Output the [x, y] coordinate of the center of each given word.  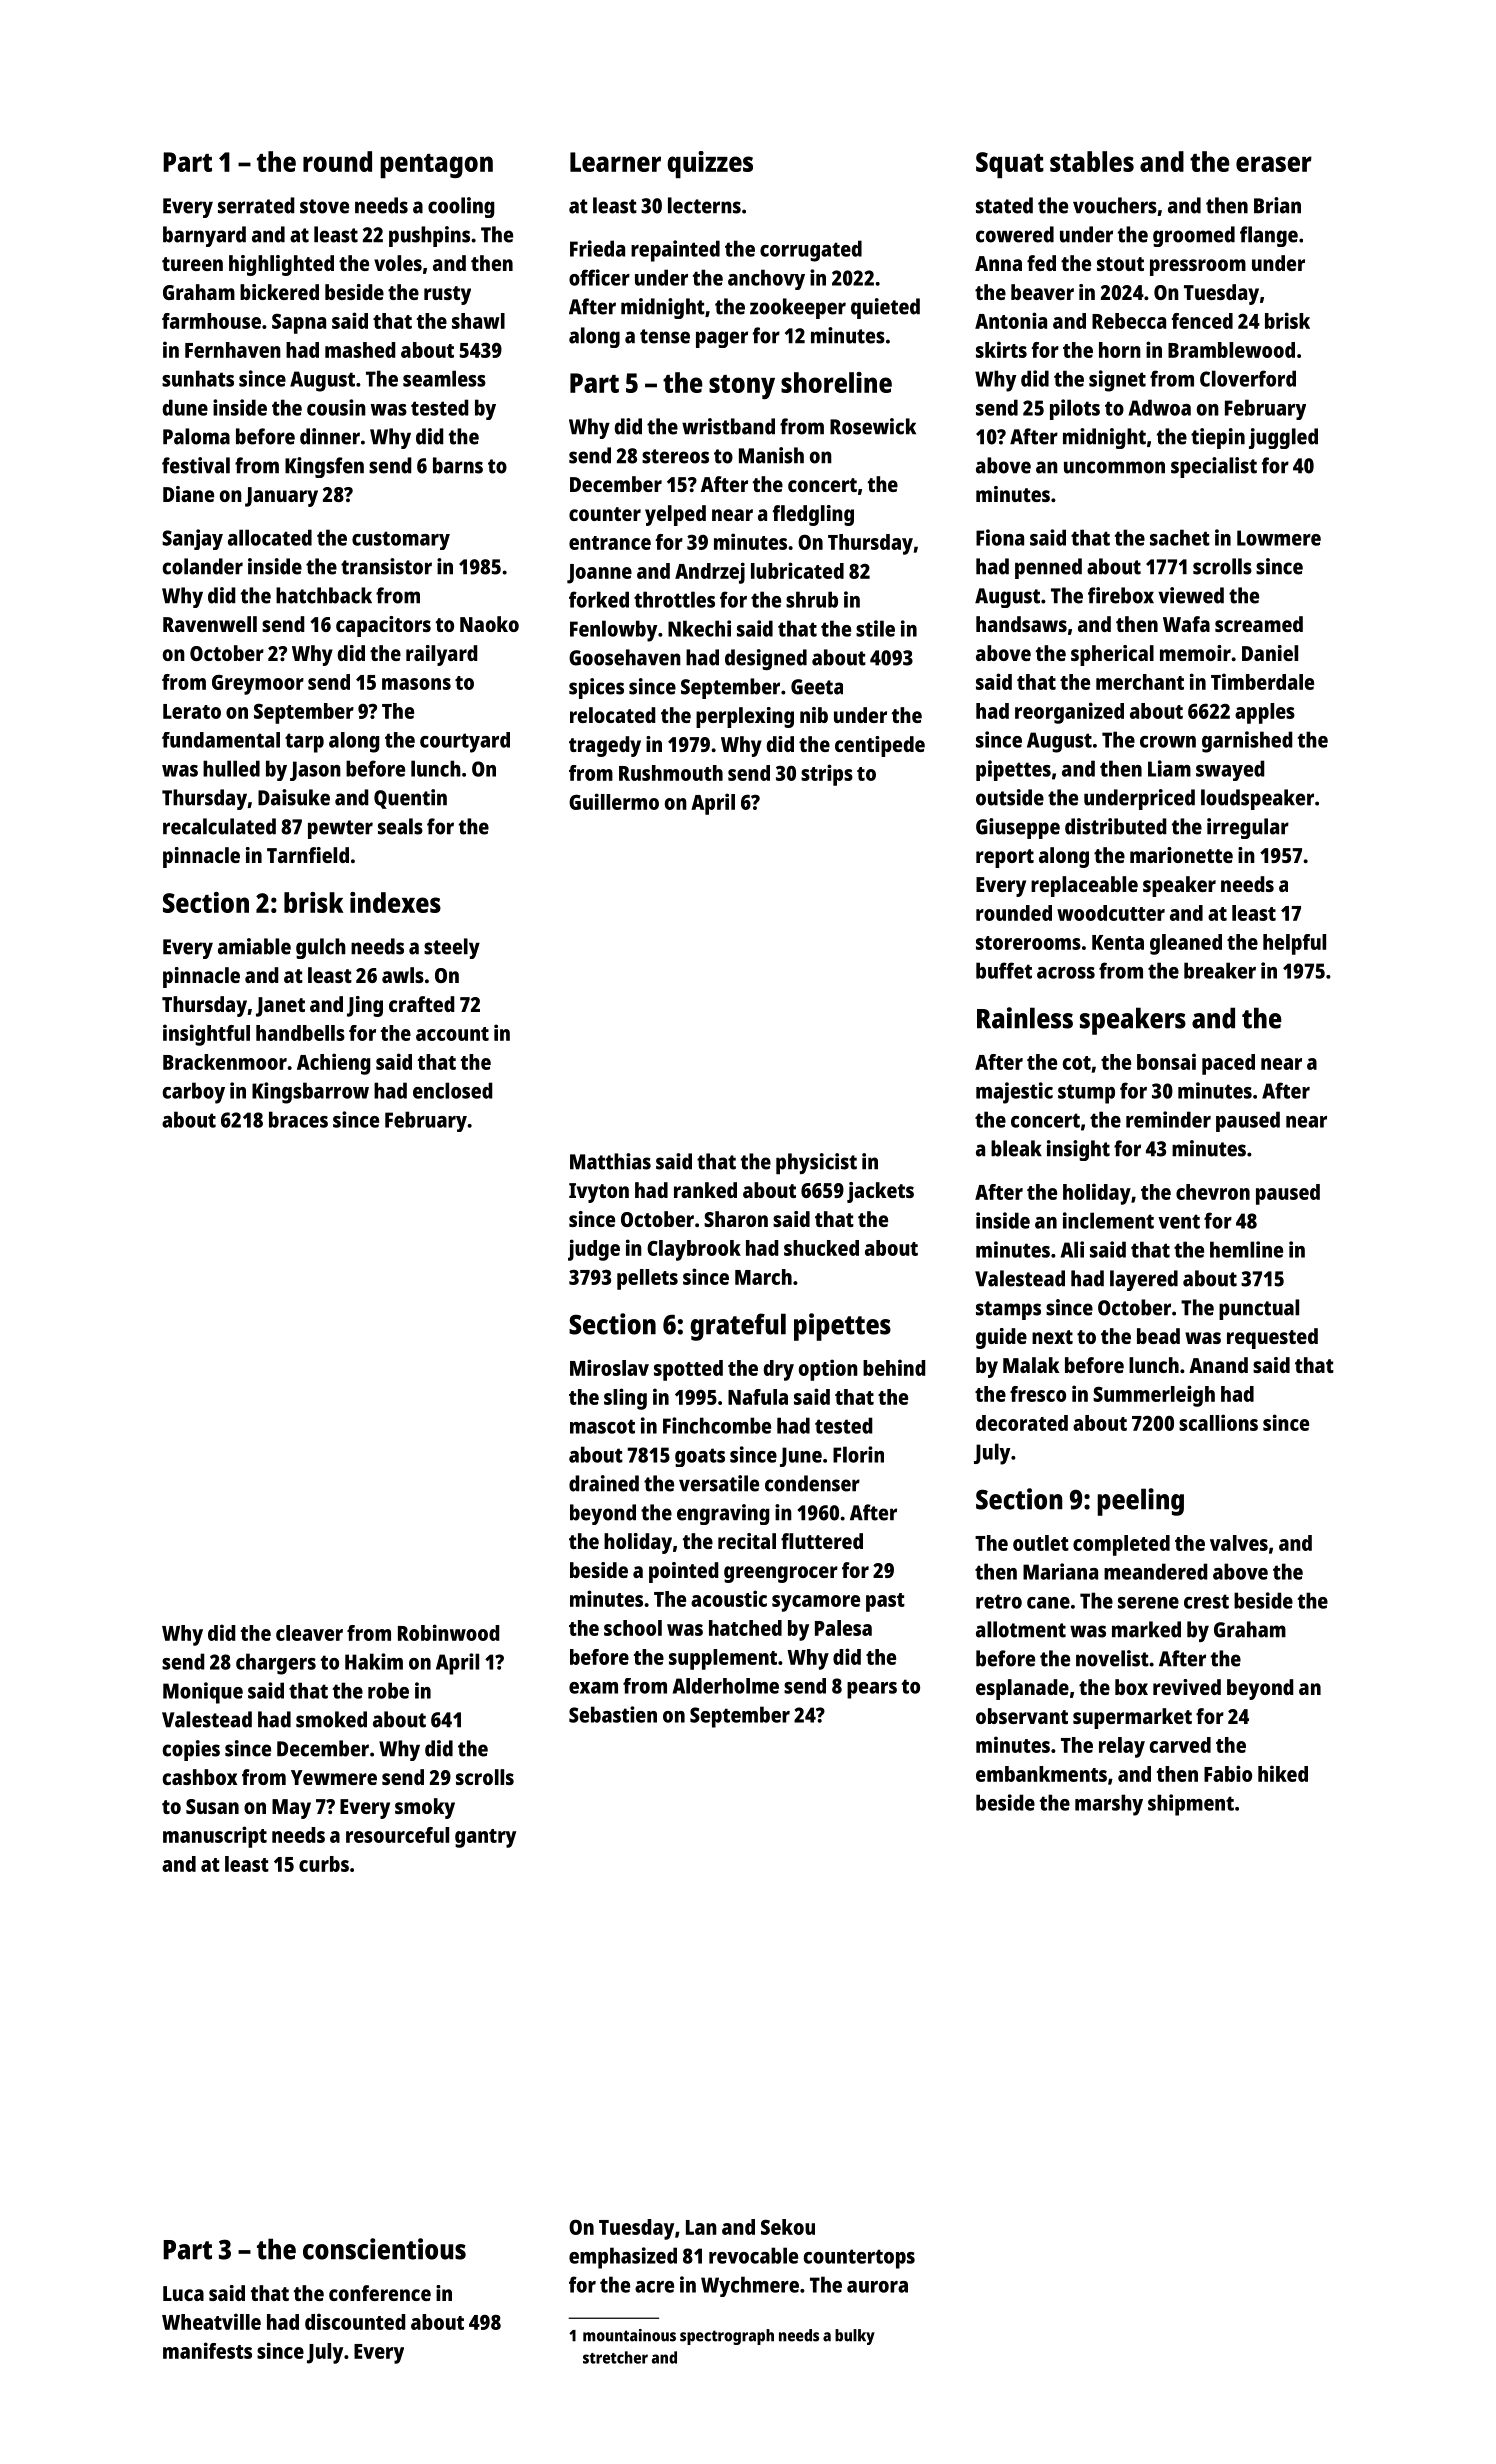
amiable [254, 946]
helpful [1294, 944]
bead [1158, 1336]
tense [665, 336]
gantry [485, 1838]
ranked [705, 1190]
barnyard [204, 236]
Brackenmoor [225, 1062]
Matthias [610, 1161]
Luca [183, 2293]
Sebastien [613, 1714]
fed [1041, 263]
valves [1239, 1543]
